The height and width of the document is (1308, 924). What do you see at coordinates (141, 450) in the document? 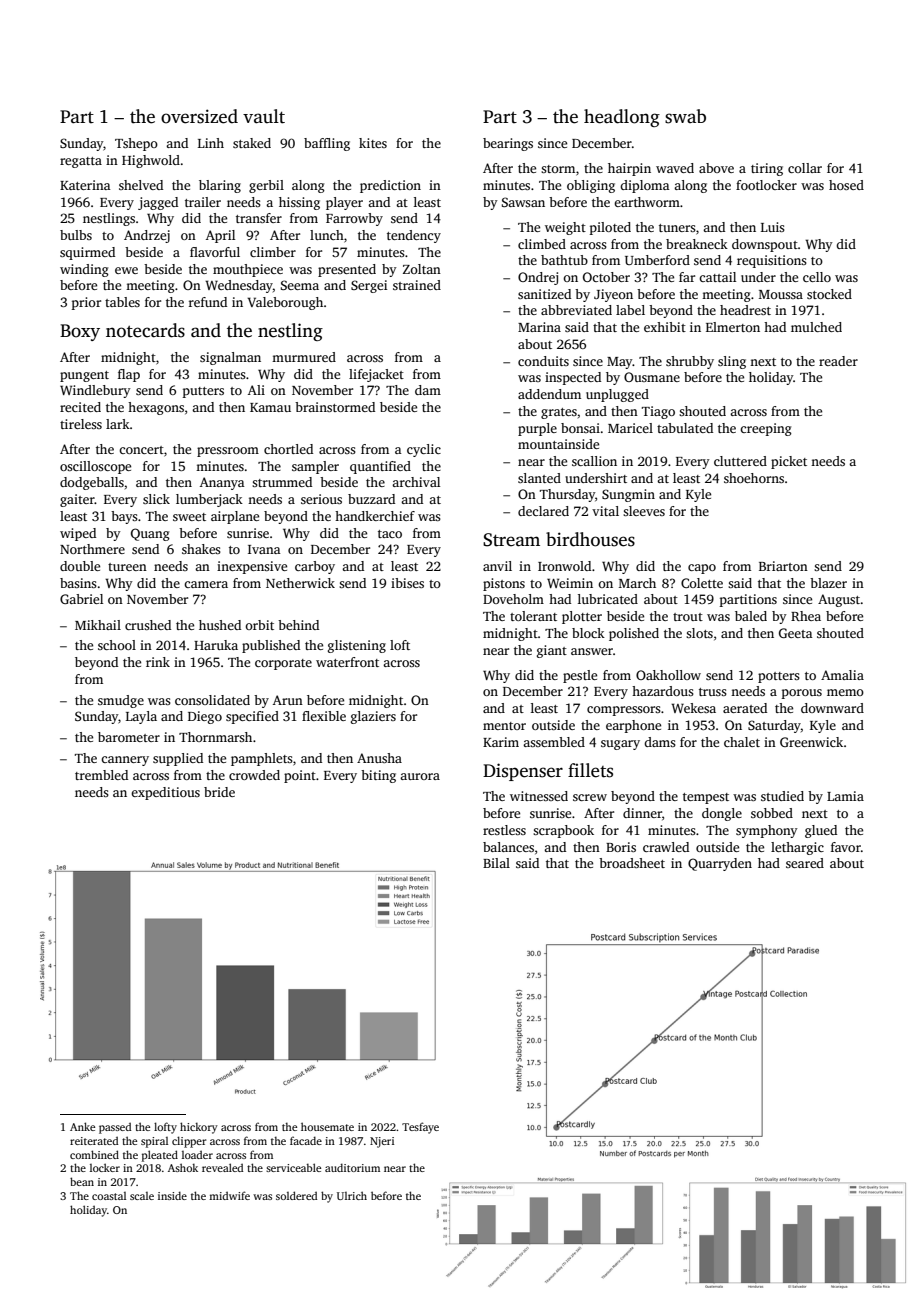
I see `concert` at bounding box center [141, 450].
